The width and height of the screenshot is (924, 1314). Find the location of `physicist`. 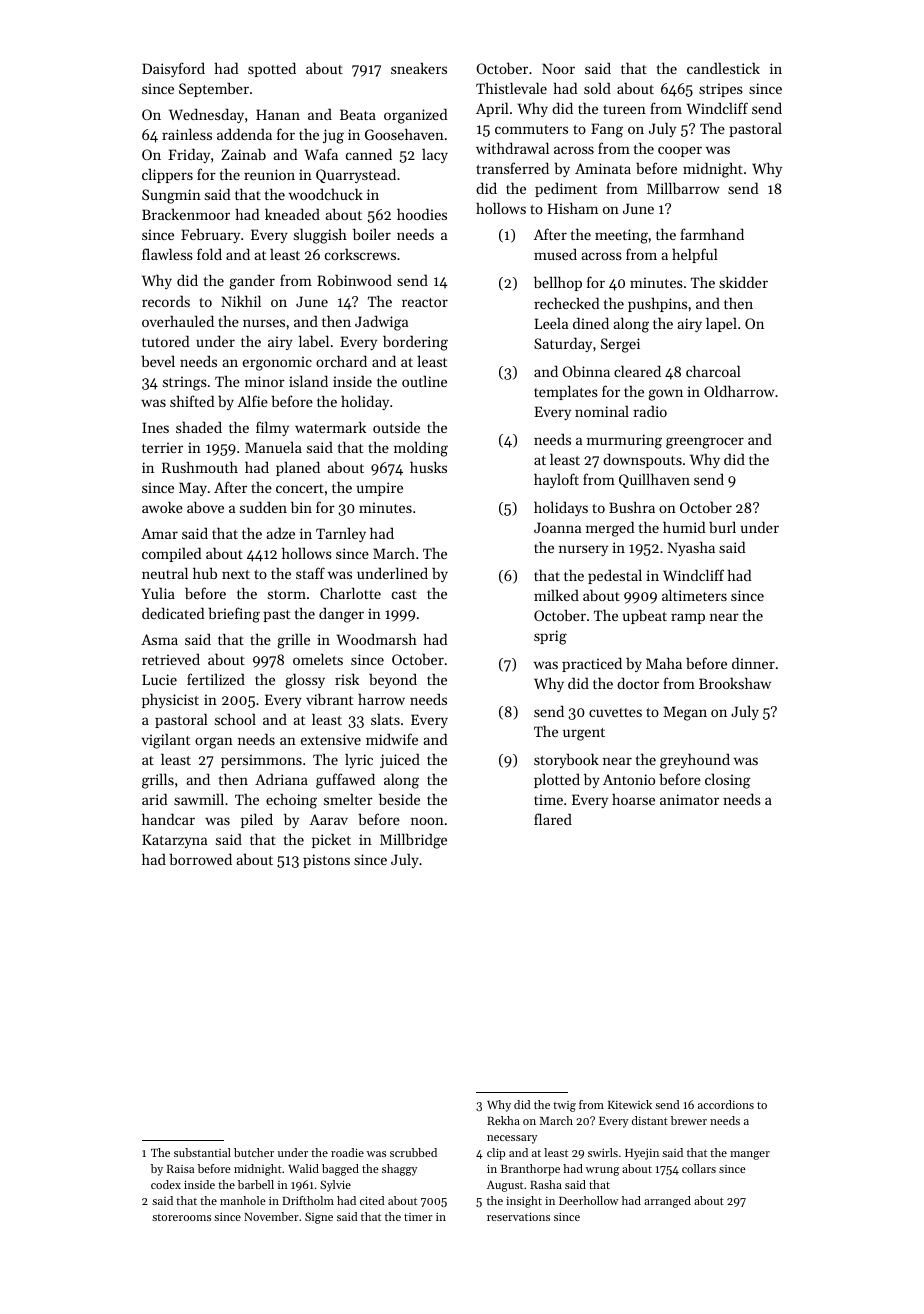

physicist is located at coordinates (170, 700).
